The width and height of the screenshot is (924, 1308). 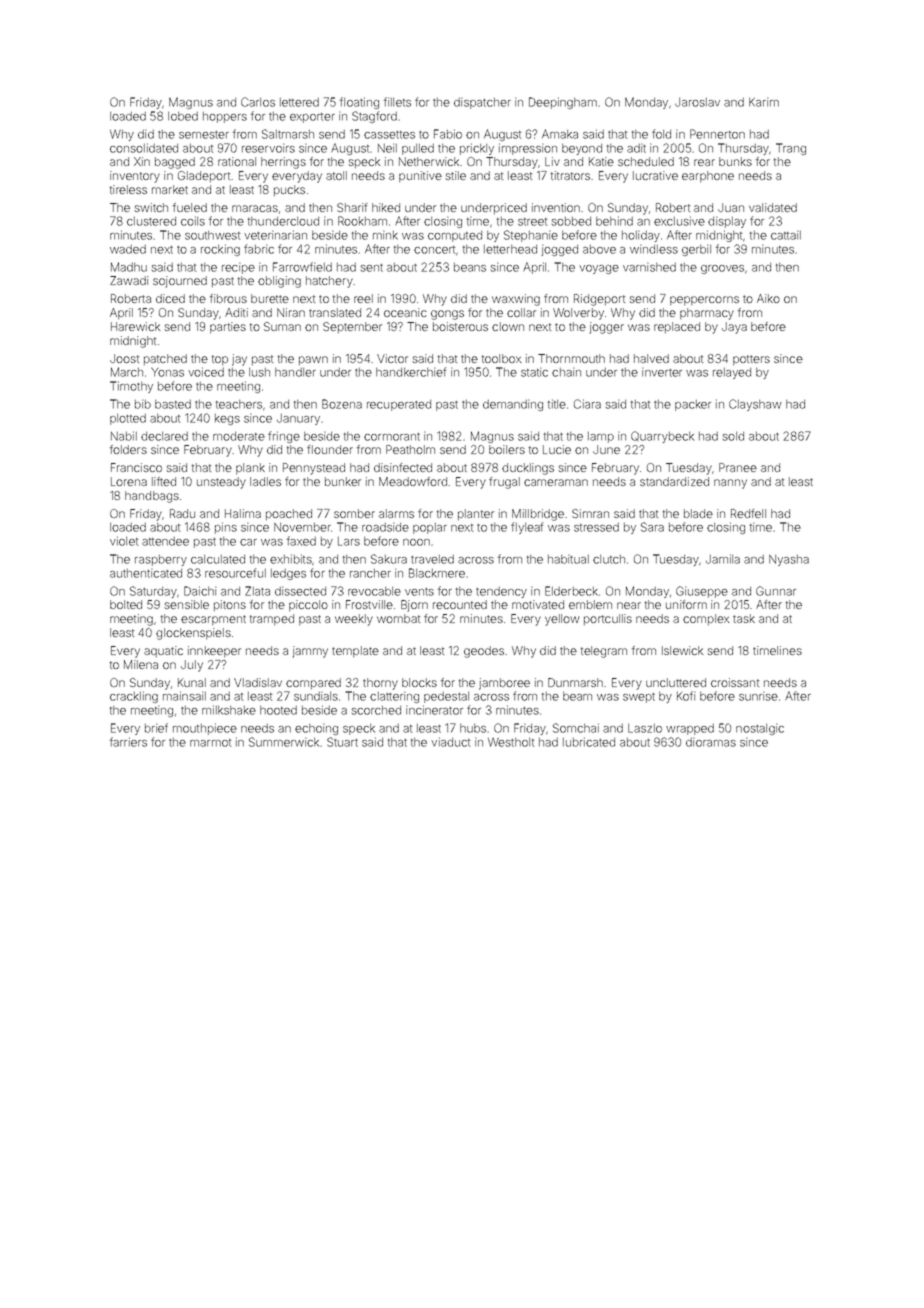 I want to click on yellow, so click(x=562, y=620).
